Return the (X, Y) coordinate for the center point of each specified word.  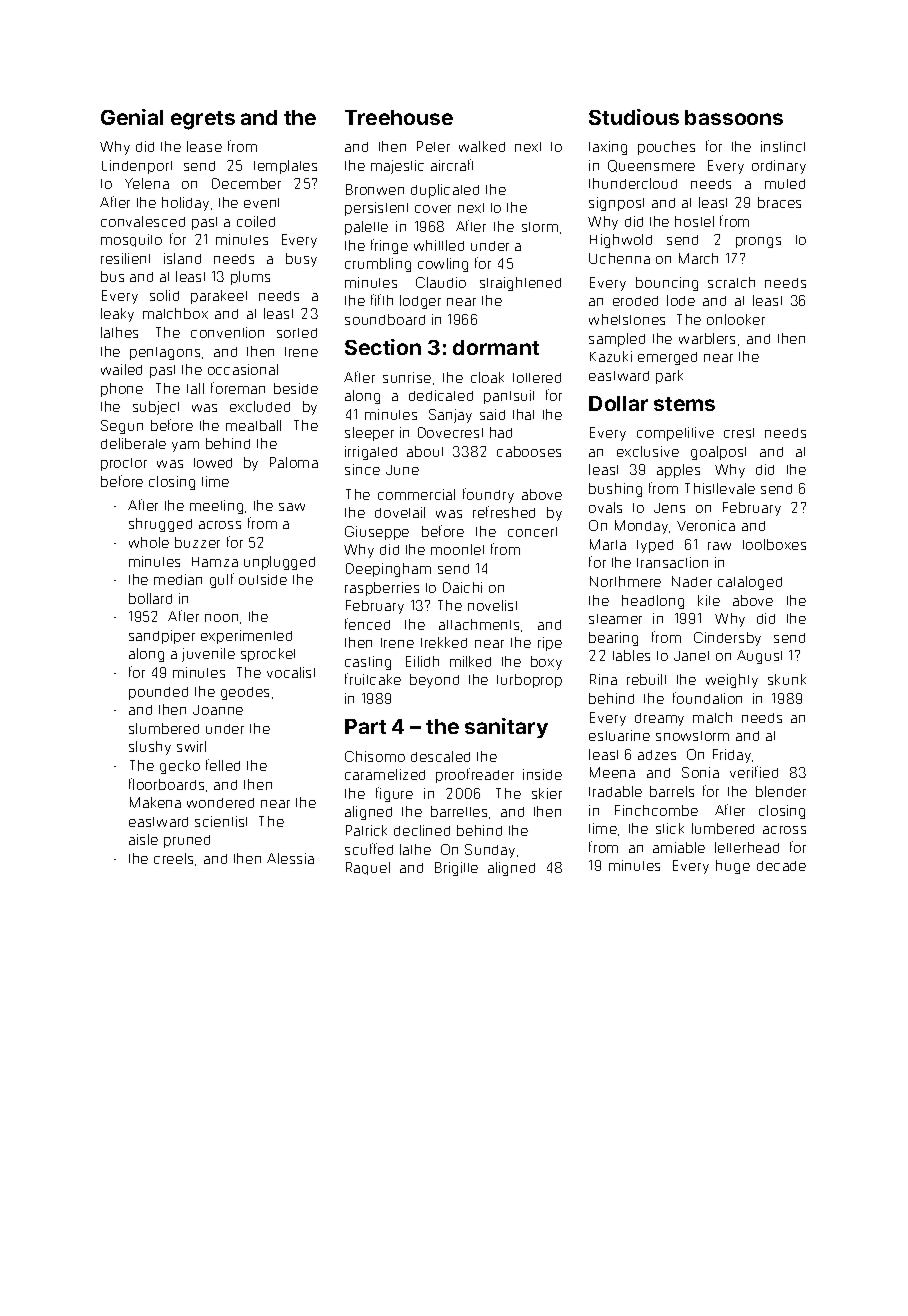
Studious (634, 117)
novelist (492, 605)
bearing (613, 639)
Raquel (368, 868)
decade (781, 866)
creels (173, 858)
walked (482, 146)
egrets (203, 120)
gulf (222, 580)
